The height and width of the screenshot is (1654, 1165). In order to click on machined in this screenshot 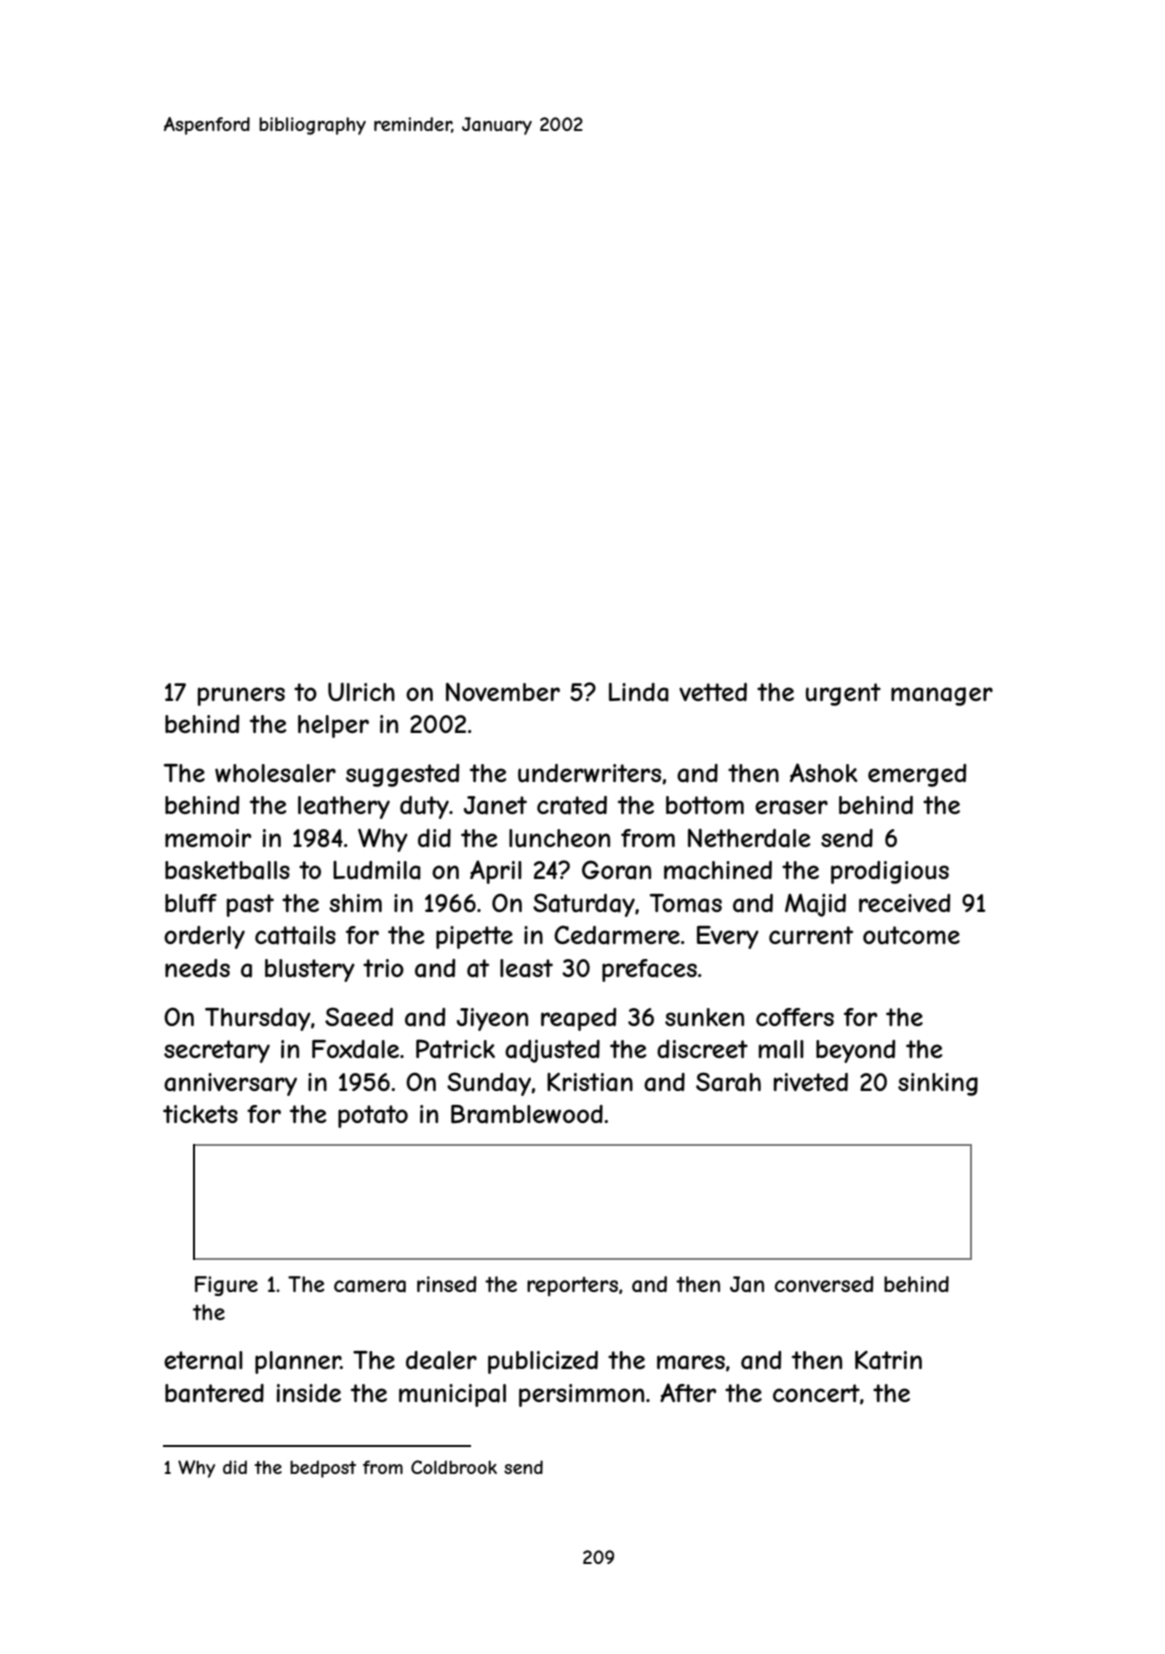, I will do `click(718, 870)`.
